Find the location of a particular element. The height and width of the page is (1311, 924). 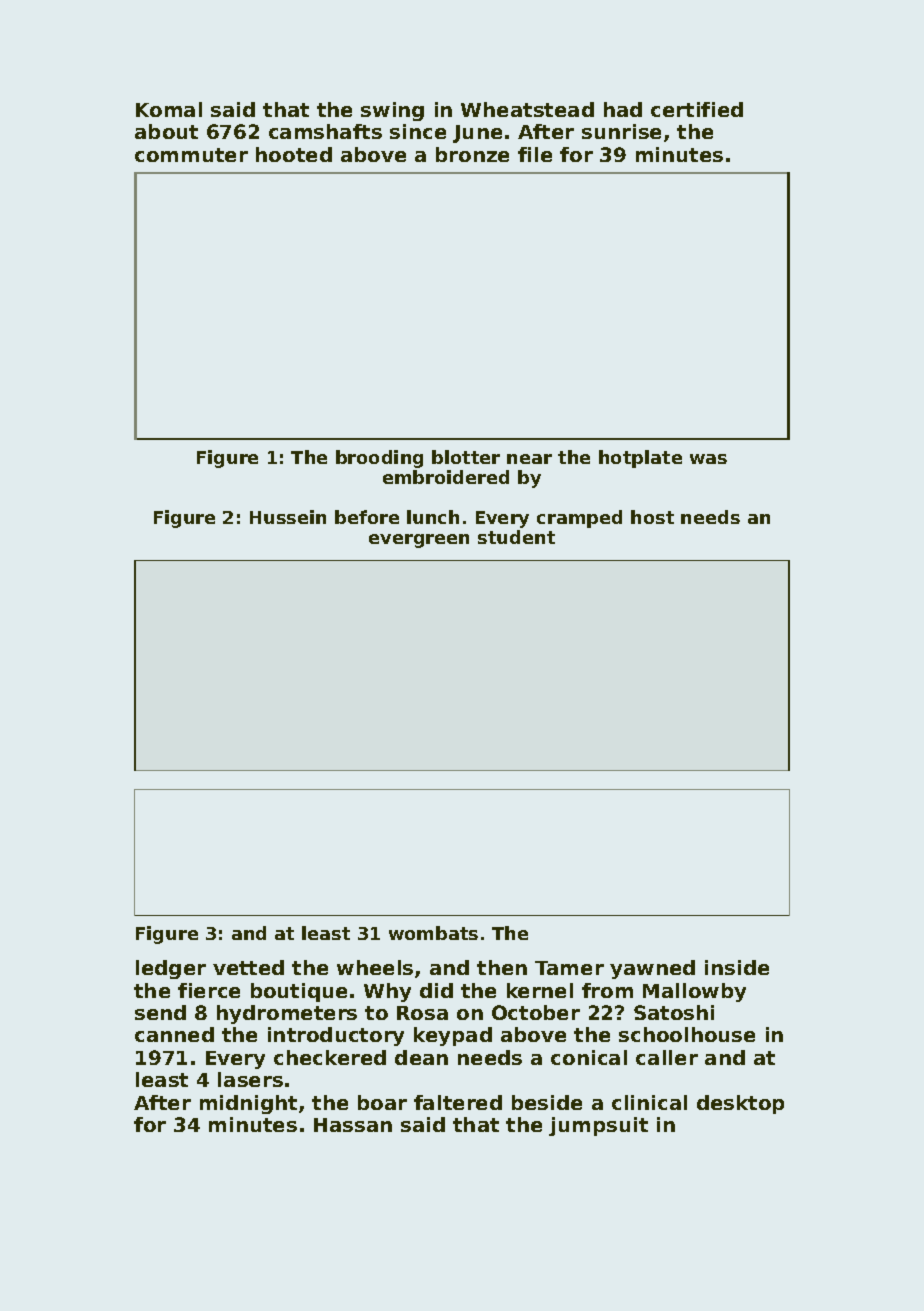

wombats is located at coordinates (433, 933).
